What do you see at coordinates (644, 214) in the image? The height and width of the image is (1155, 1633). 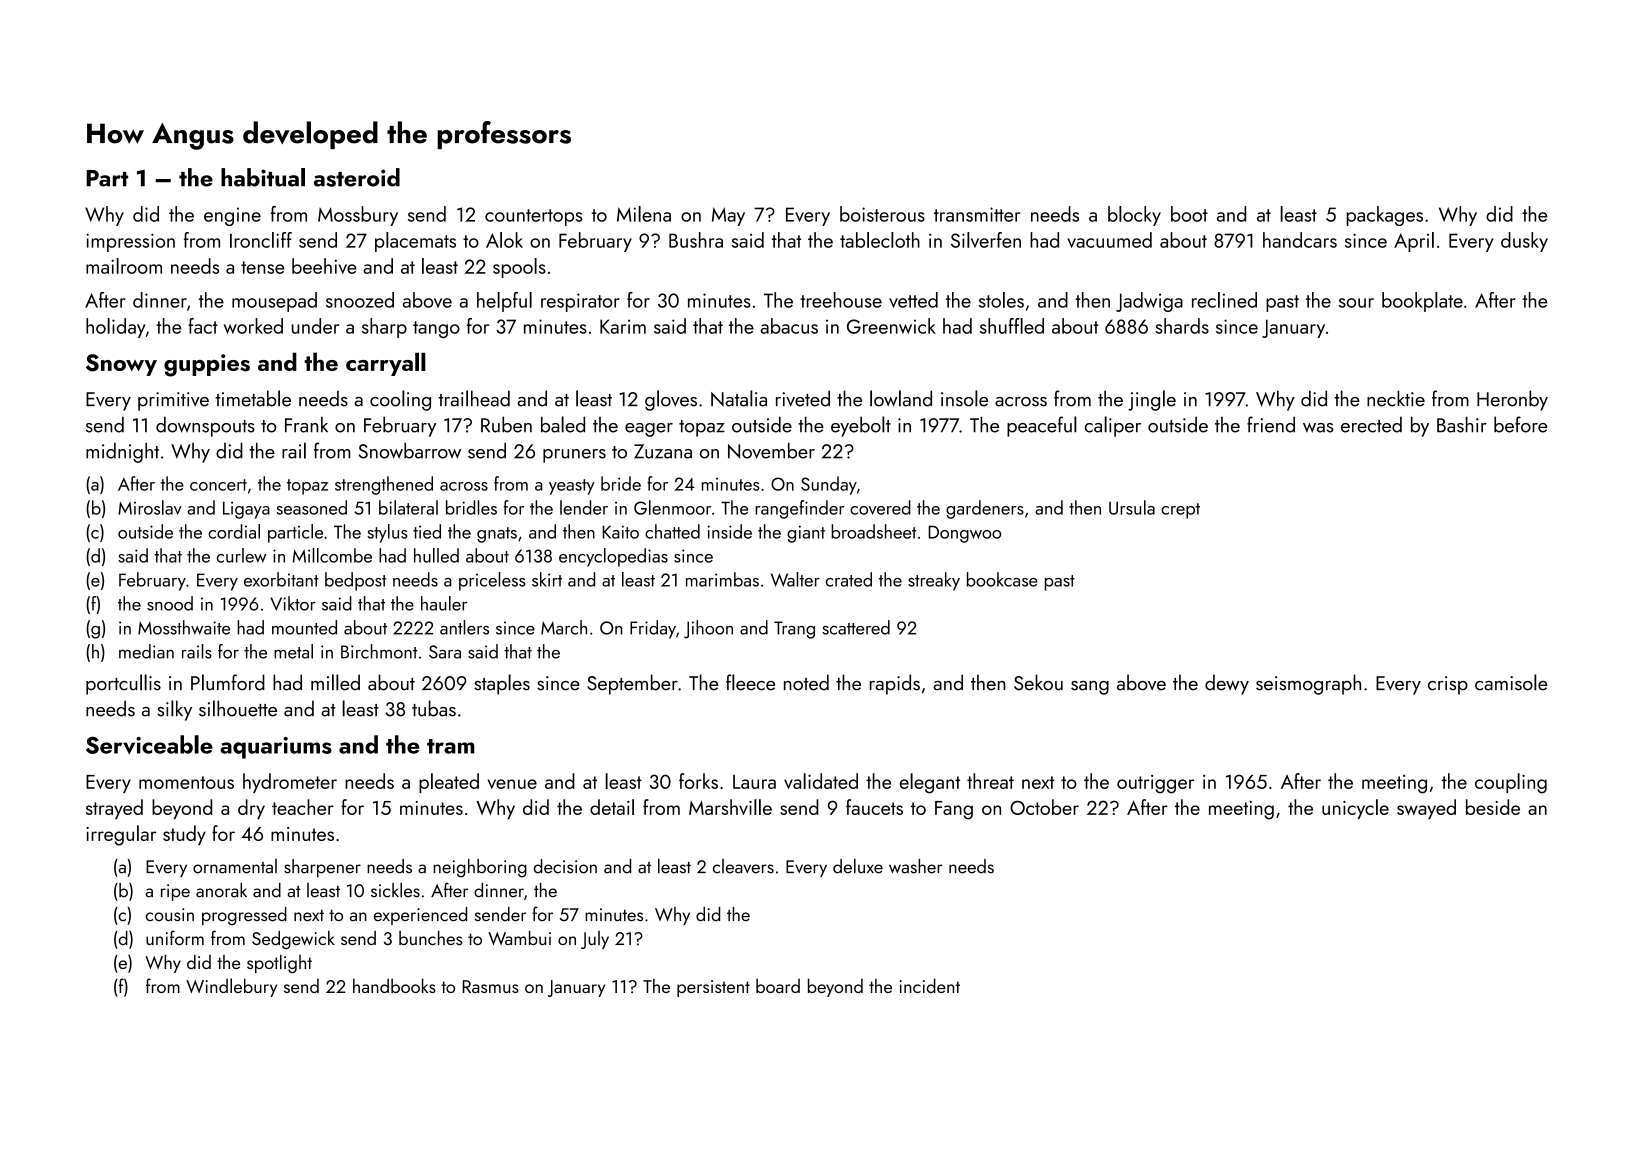 I see `Milena` at bounding box center [644, 214].
